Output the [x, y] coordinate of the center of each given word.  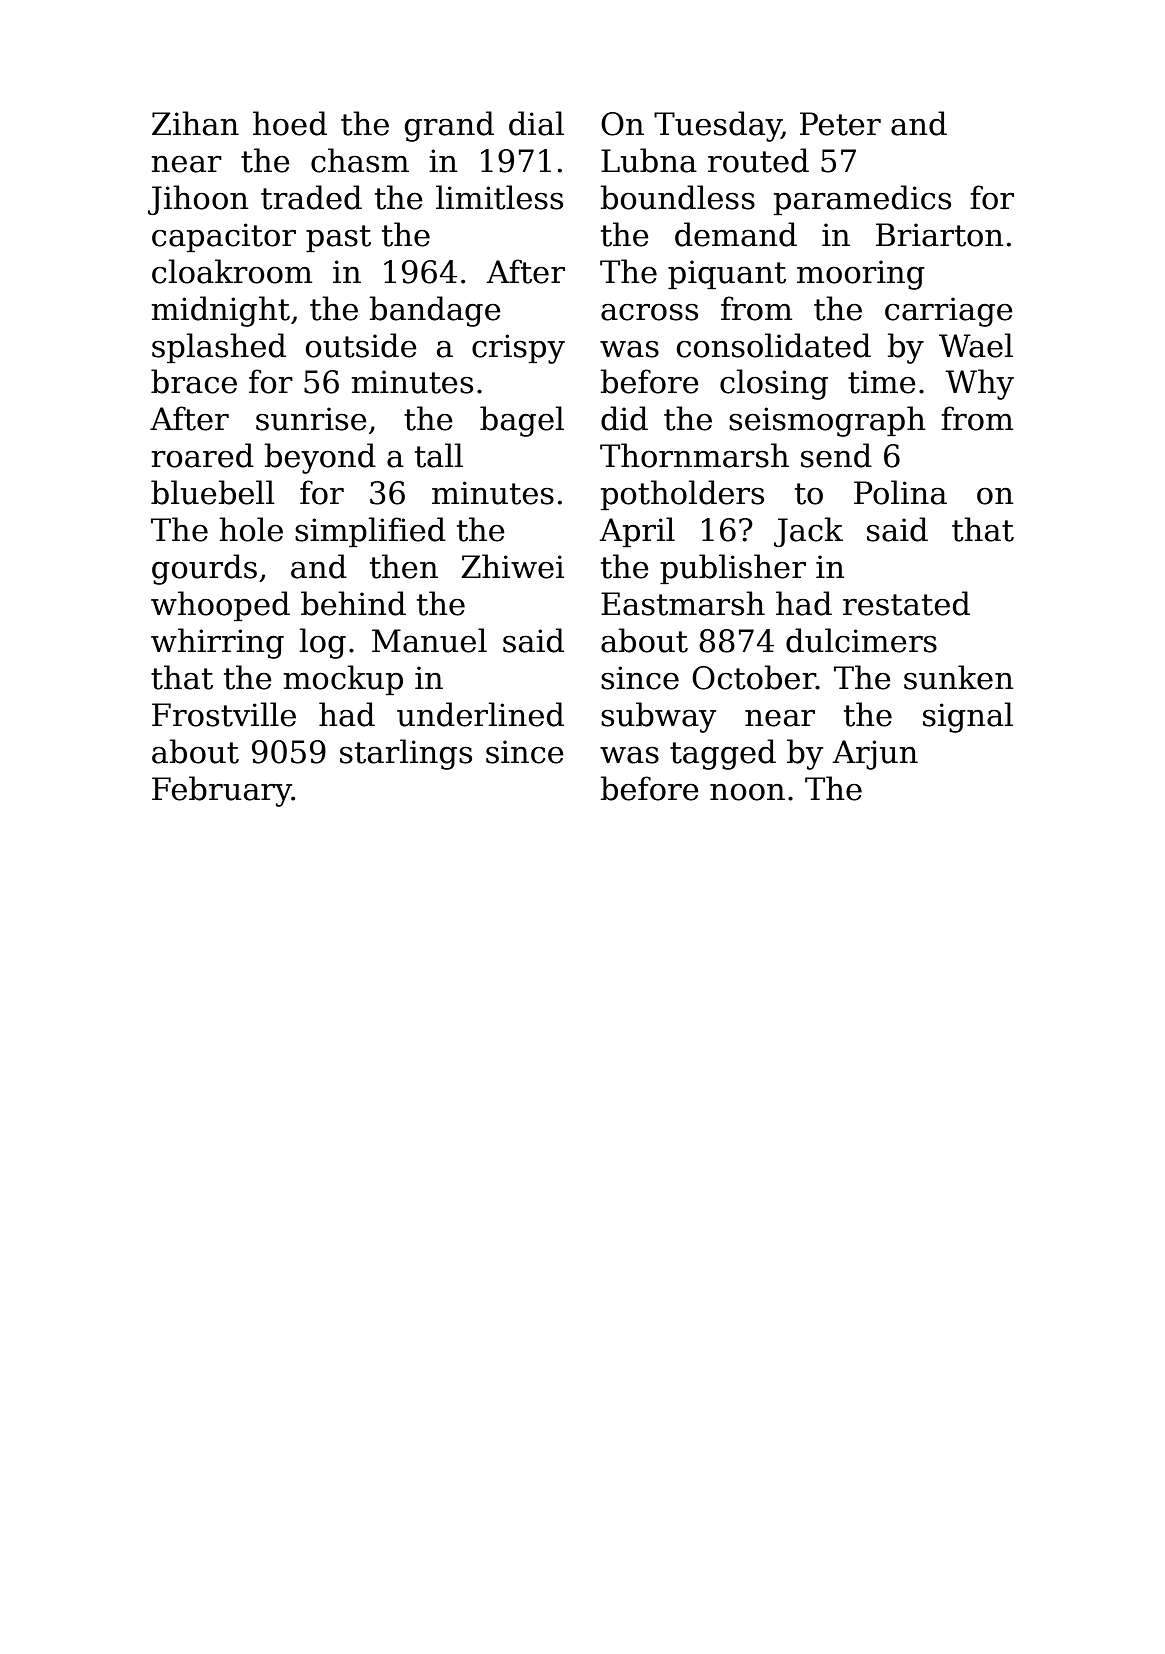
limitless [499, 197]
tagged [723, 754]
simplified [370, 532]
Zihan [195, 123]
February [222, 791]
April [637, 532]
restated [906, 603]
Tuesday [718, 126]
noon [747, 792]
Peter [840, 124]
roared [203, 455]
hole [251, 529]
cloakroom [232, 271]
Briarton [940, 235]
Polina [900, 492]
